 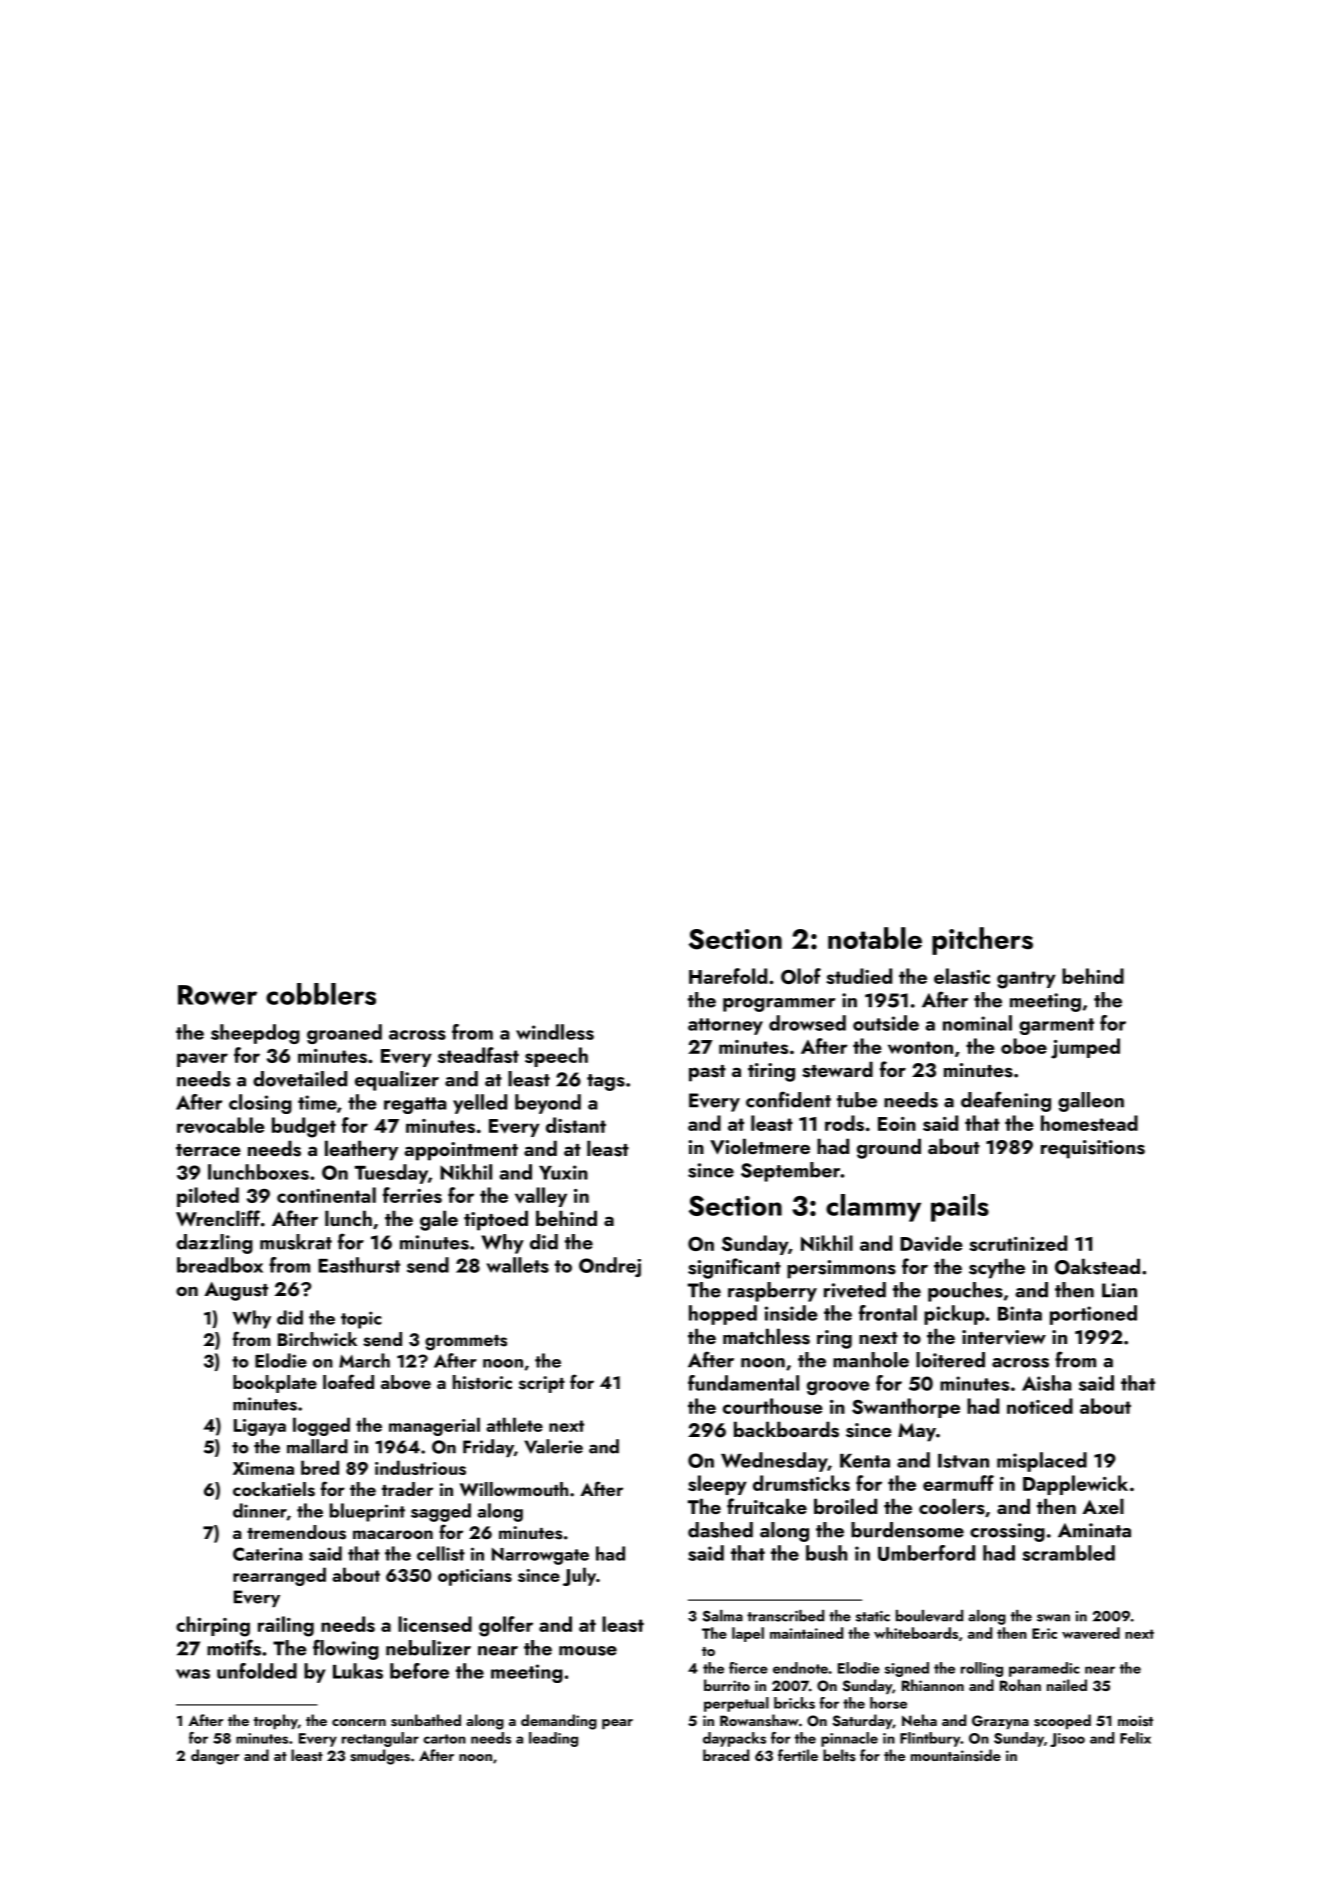 I want to click on mouse, so click(x=588, y=1651).
